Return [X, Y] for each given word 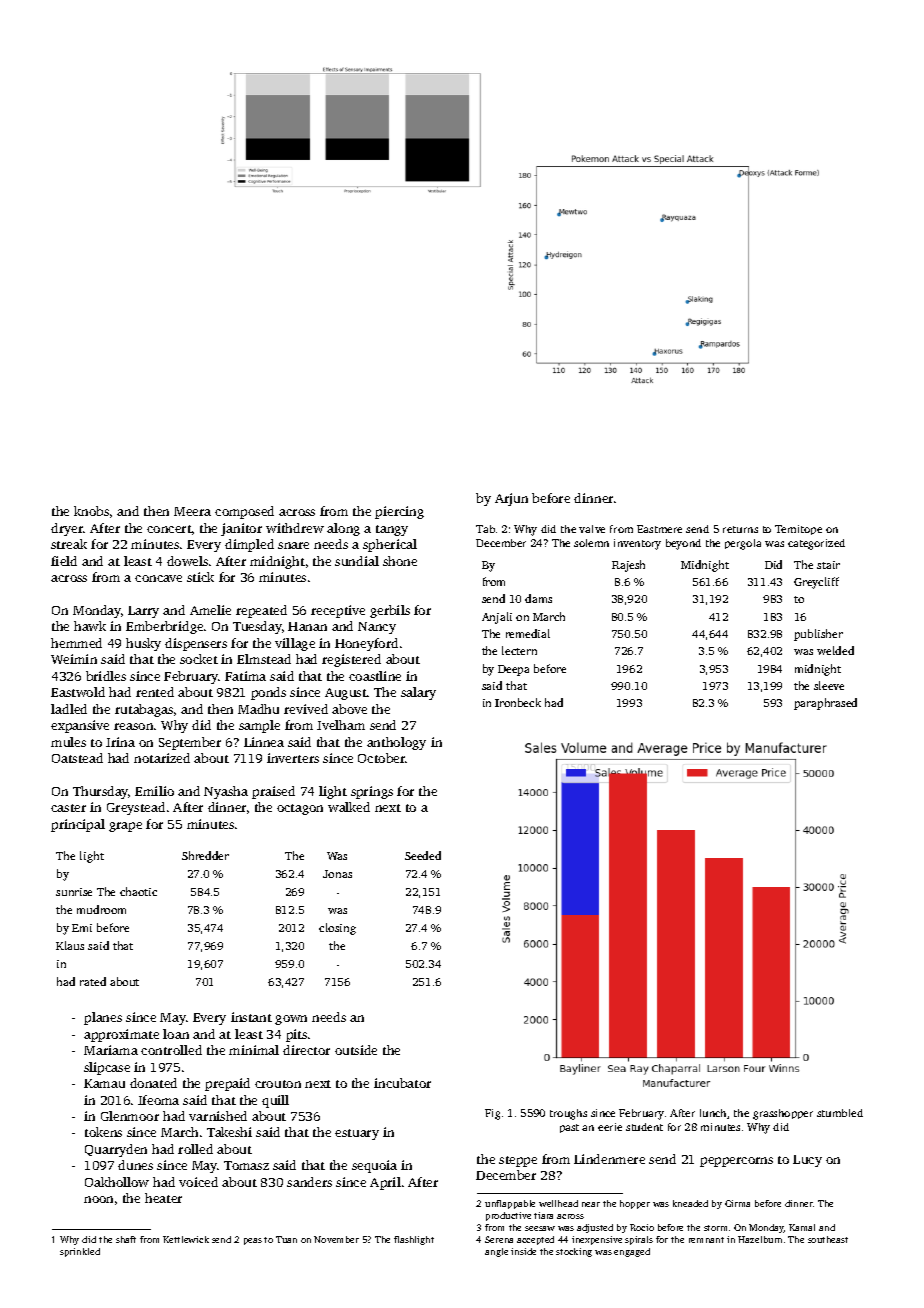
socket [199, 659]
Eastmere [659, 529]
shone [400, 561]
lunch [713, 1113]
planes [103, 1018]
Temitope [798, 530]
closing [337, 929]
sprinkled [80, 1252]
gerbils [390, 611]
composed [244, 512]
